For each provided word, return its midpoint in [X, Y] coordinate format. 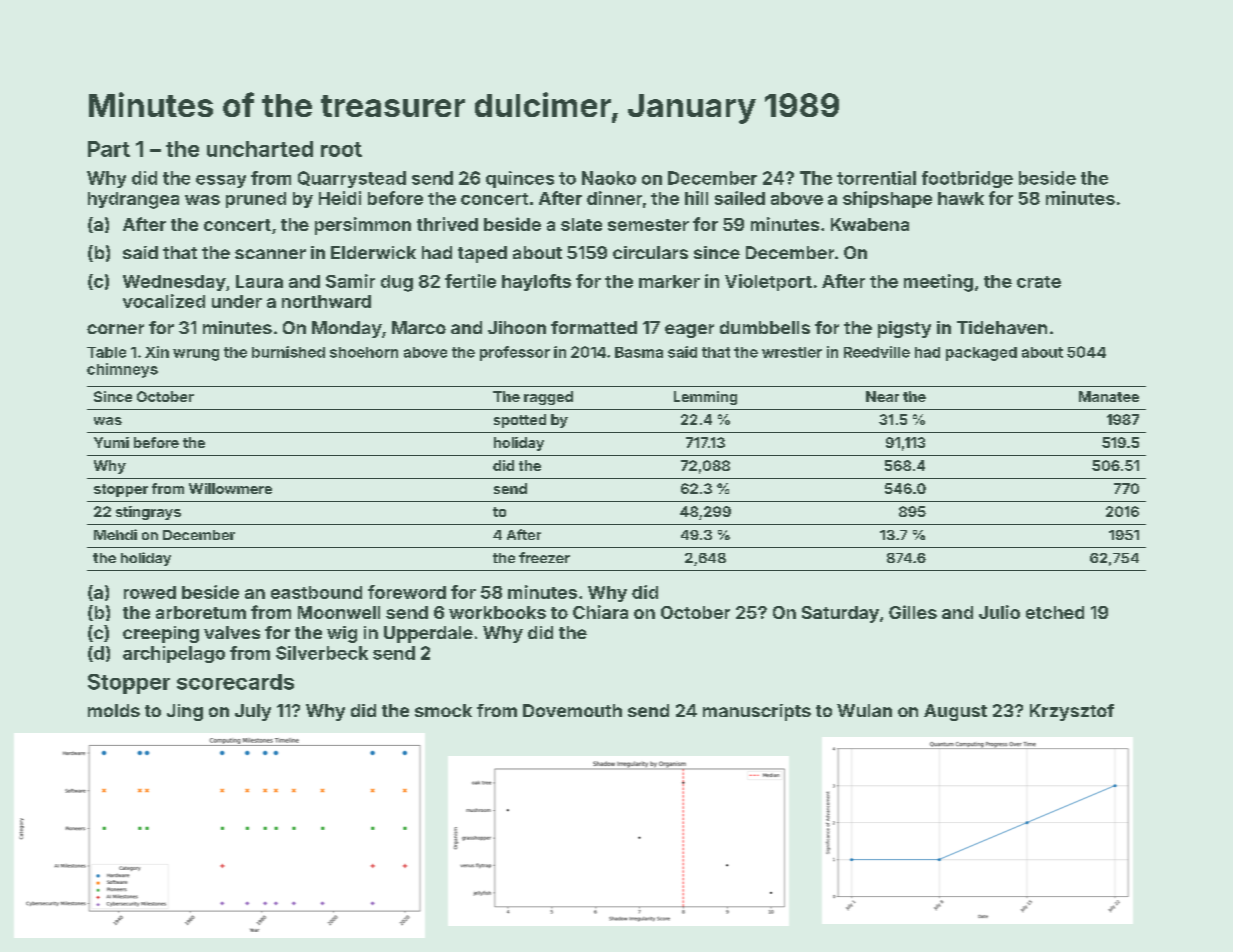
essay [221, 181]
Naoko [609, 178]
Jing [185, 712]
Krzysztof [1072, 712]
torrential [876, 178]
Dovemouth [572, 710]
